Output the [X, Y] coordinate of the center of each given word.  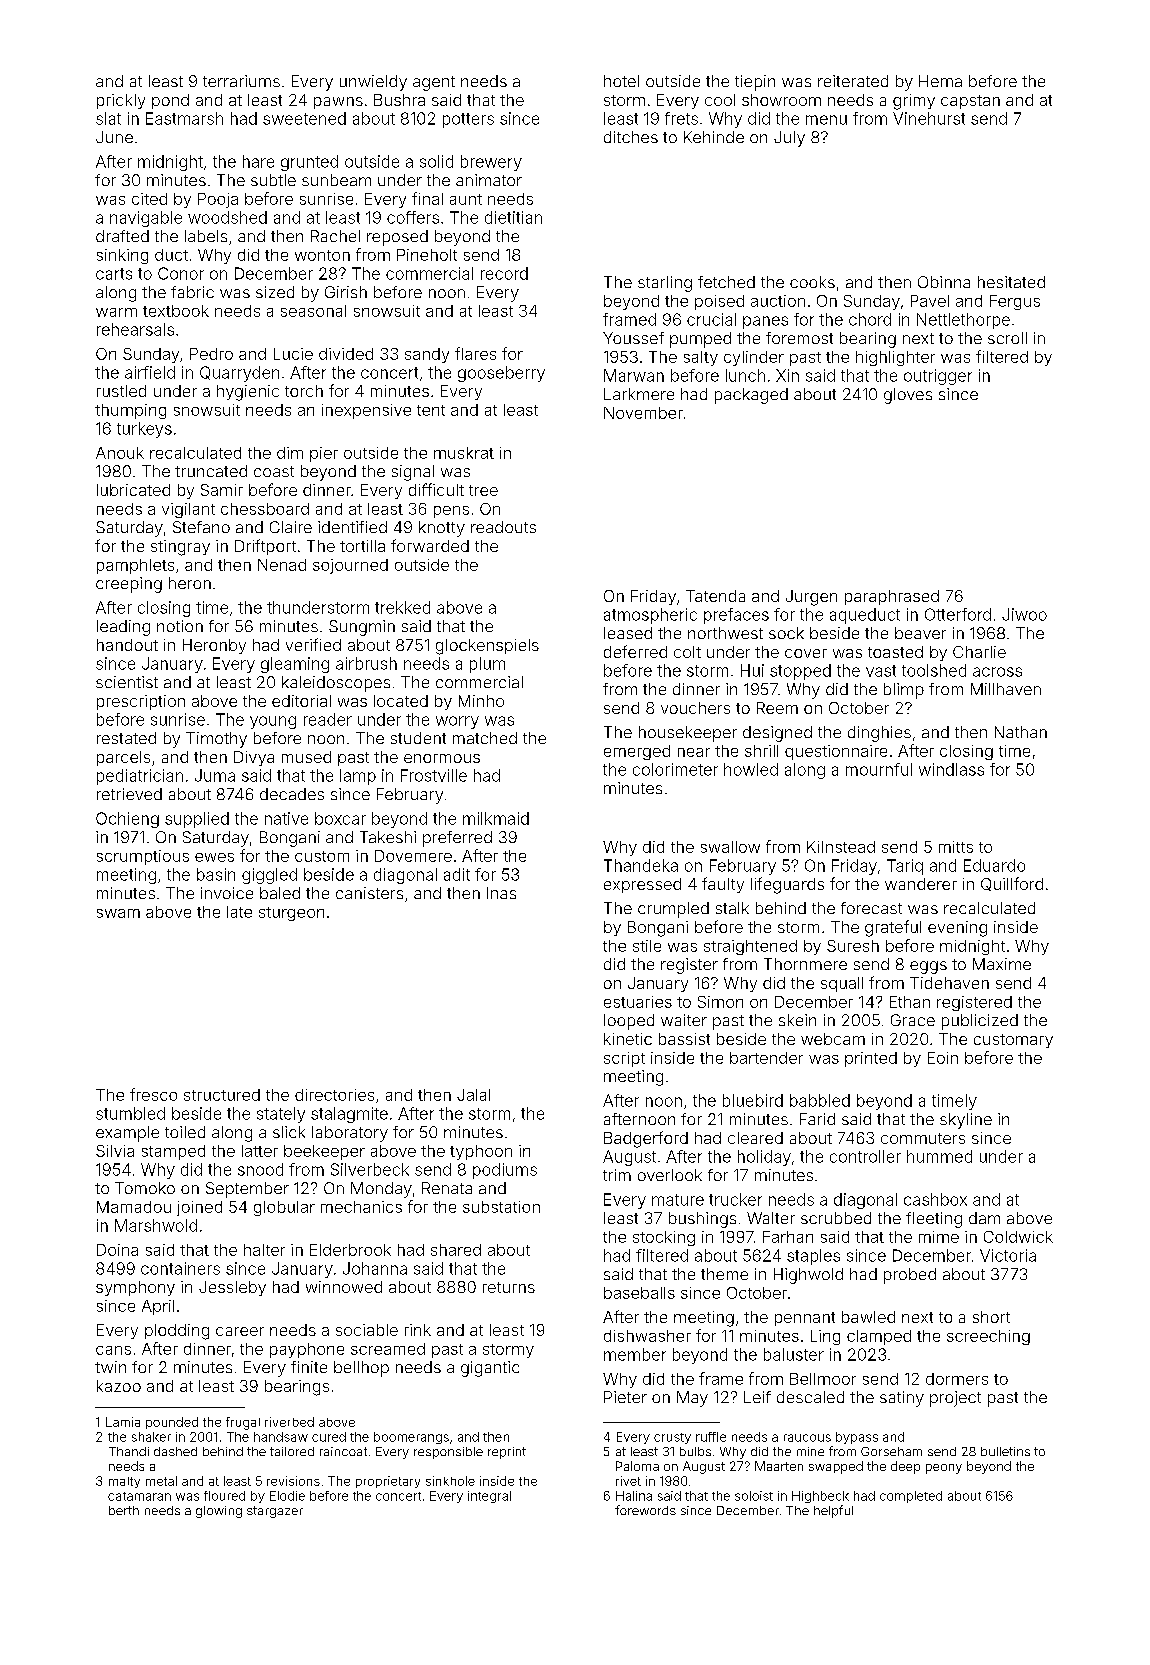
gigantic [490, 1369]
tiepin [755, 83]
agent [434, 83]
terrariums [241, 81]
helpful [833, 1511]
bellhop [361, 1369]
